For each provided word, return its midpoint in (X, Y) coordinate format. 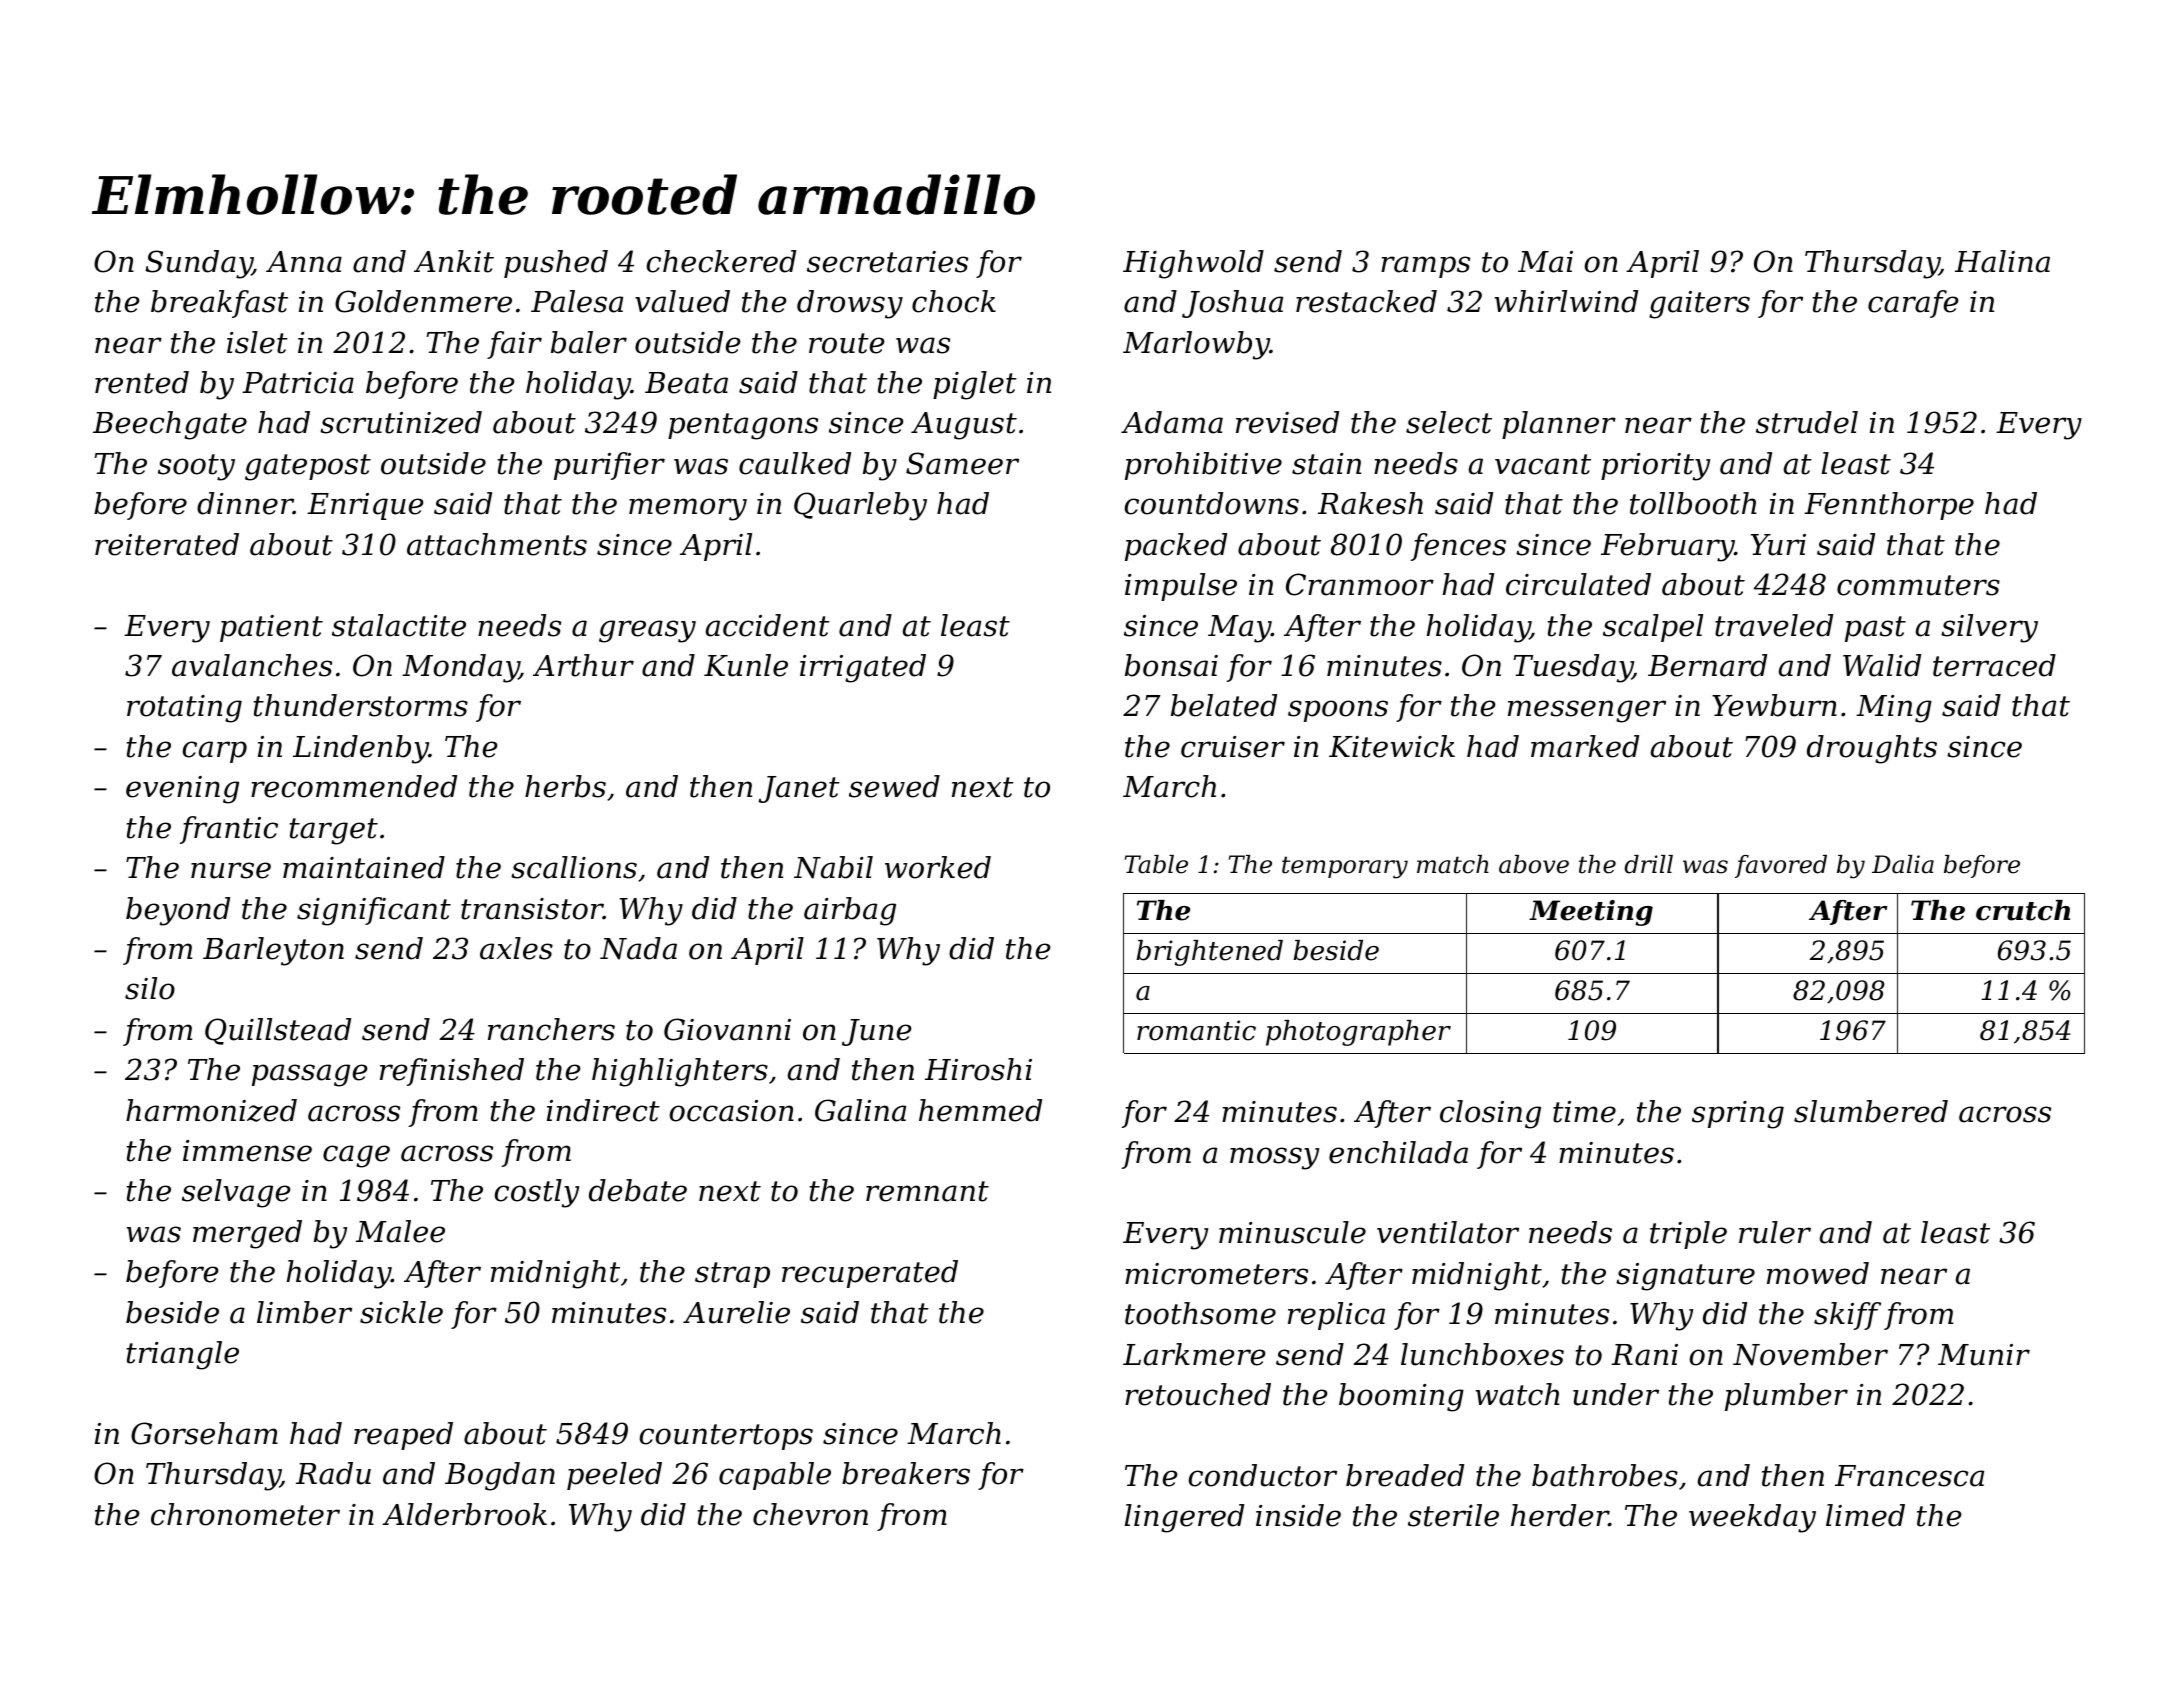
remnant (927, 1191)
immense (247, 1151)
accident (768, 625)
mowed (1818, 1273)
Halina (2002, 261)
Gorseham (204, 1433)
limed (1865, 1515)
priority (1655, 467)
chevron (810, 1514)
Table (1156, 864)
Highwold (1193, 264)
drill (1648, 864)
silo (150, 988)
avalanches (252, 665)
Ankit (454, 261)
